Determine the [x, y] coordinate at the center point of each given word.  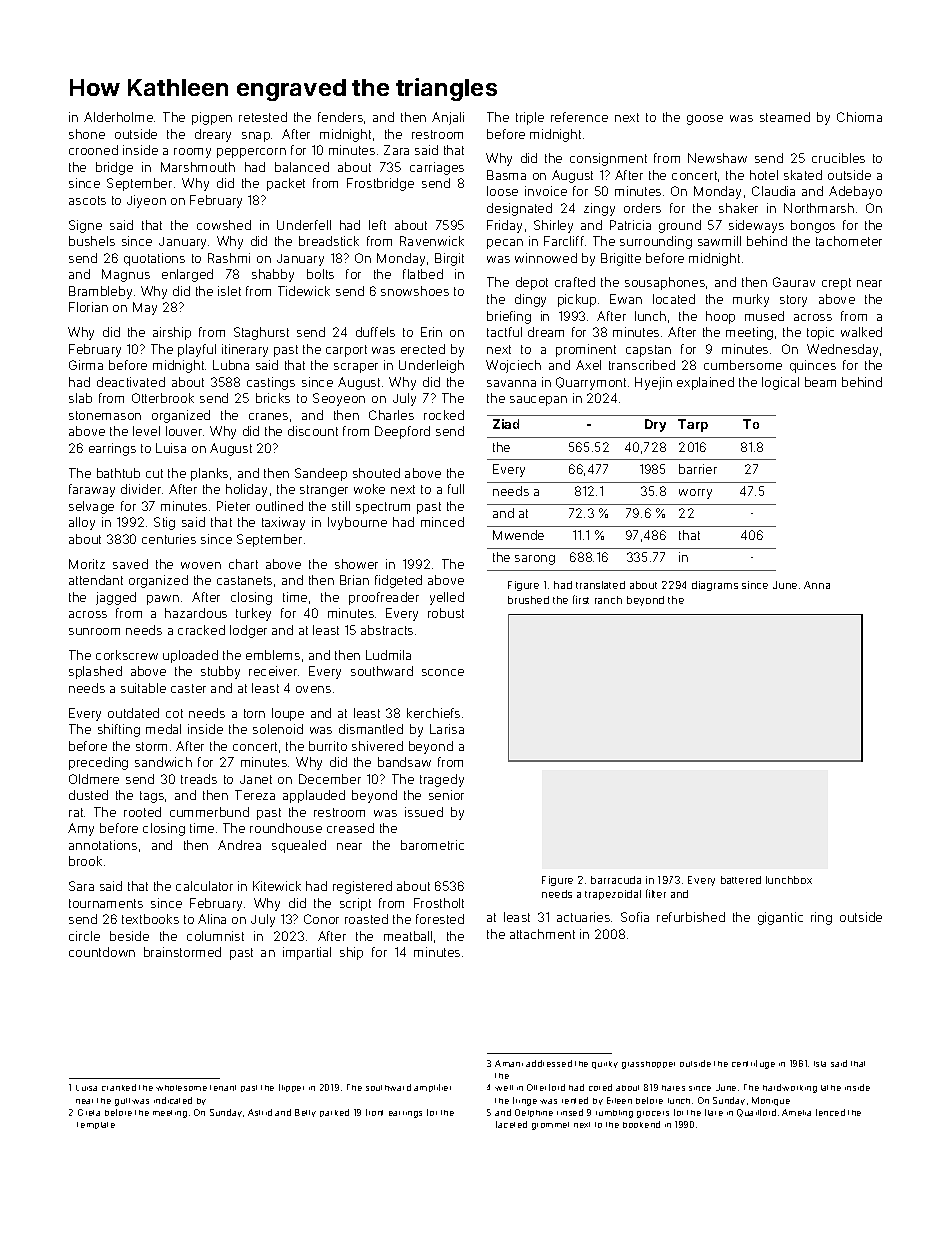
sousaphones [665, 283]
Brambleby [100, 292]
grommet [550, 1126]
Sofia [635, 917]
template [96, 1125]
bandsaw [404, 762]
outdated [133, 713]
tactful [504, 332]
